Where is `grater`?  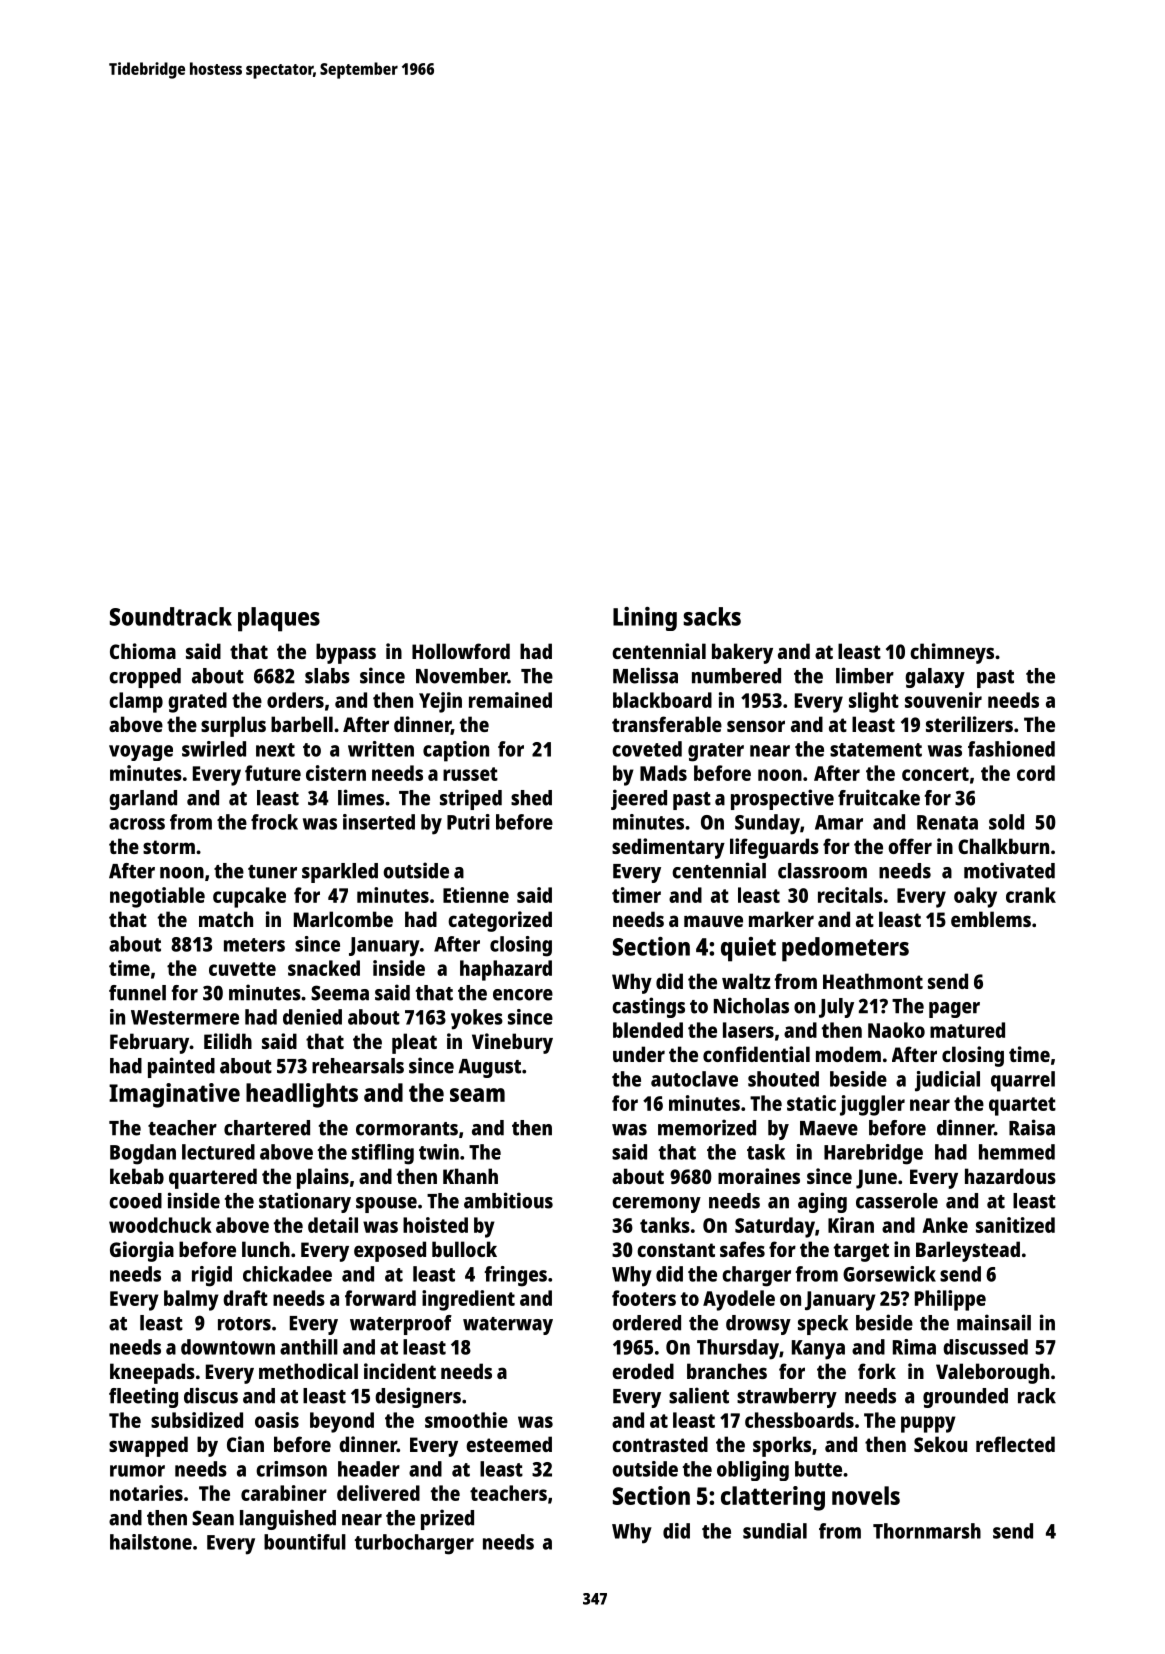
grater is located at coordinates (716, 752).
